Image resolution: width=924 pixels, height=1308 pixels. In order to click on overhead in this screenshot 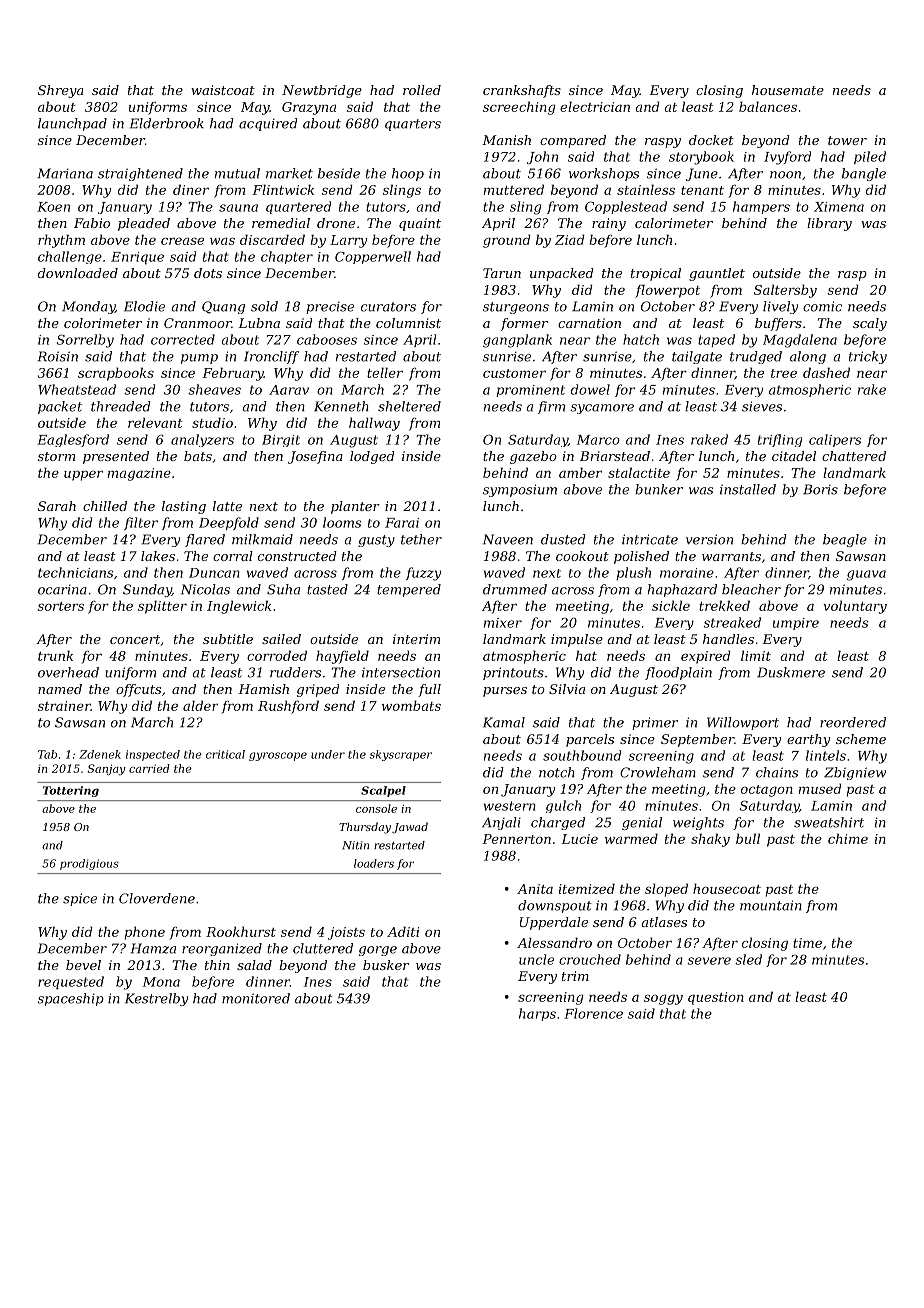, I will do `click(68, 672)`.
